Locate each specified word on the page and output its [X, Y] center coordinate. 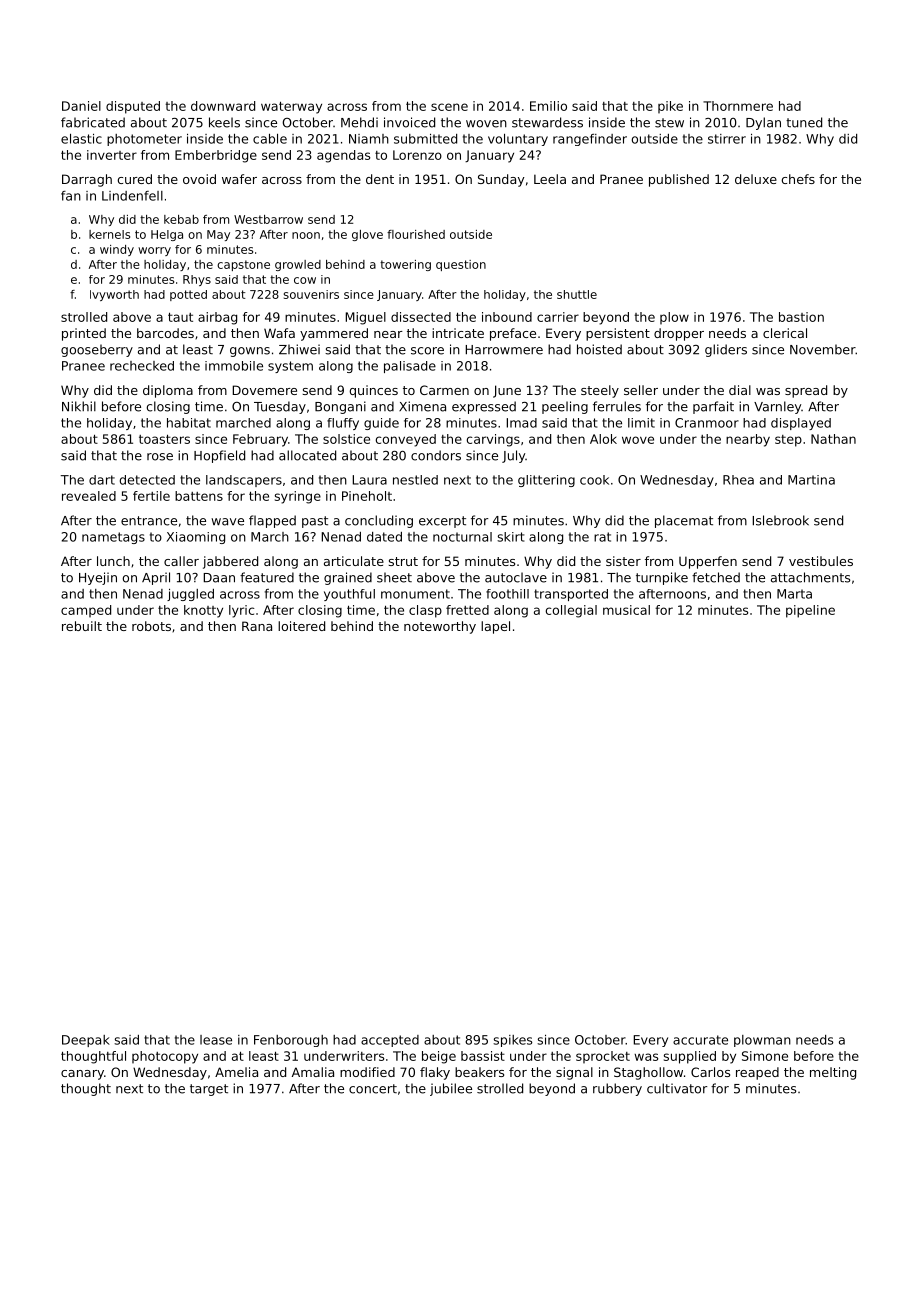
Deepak [86, 1041]
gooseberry [97, 350]
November [823, 349]
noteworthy [440, 627]
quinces [373, 391]
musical [626, 610]
